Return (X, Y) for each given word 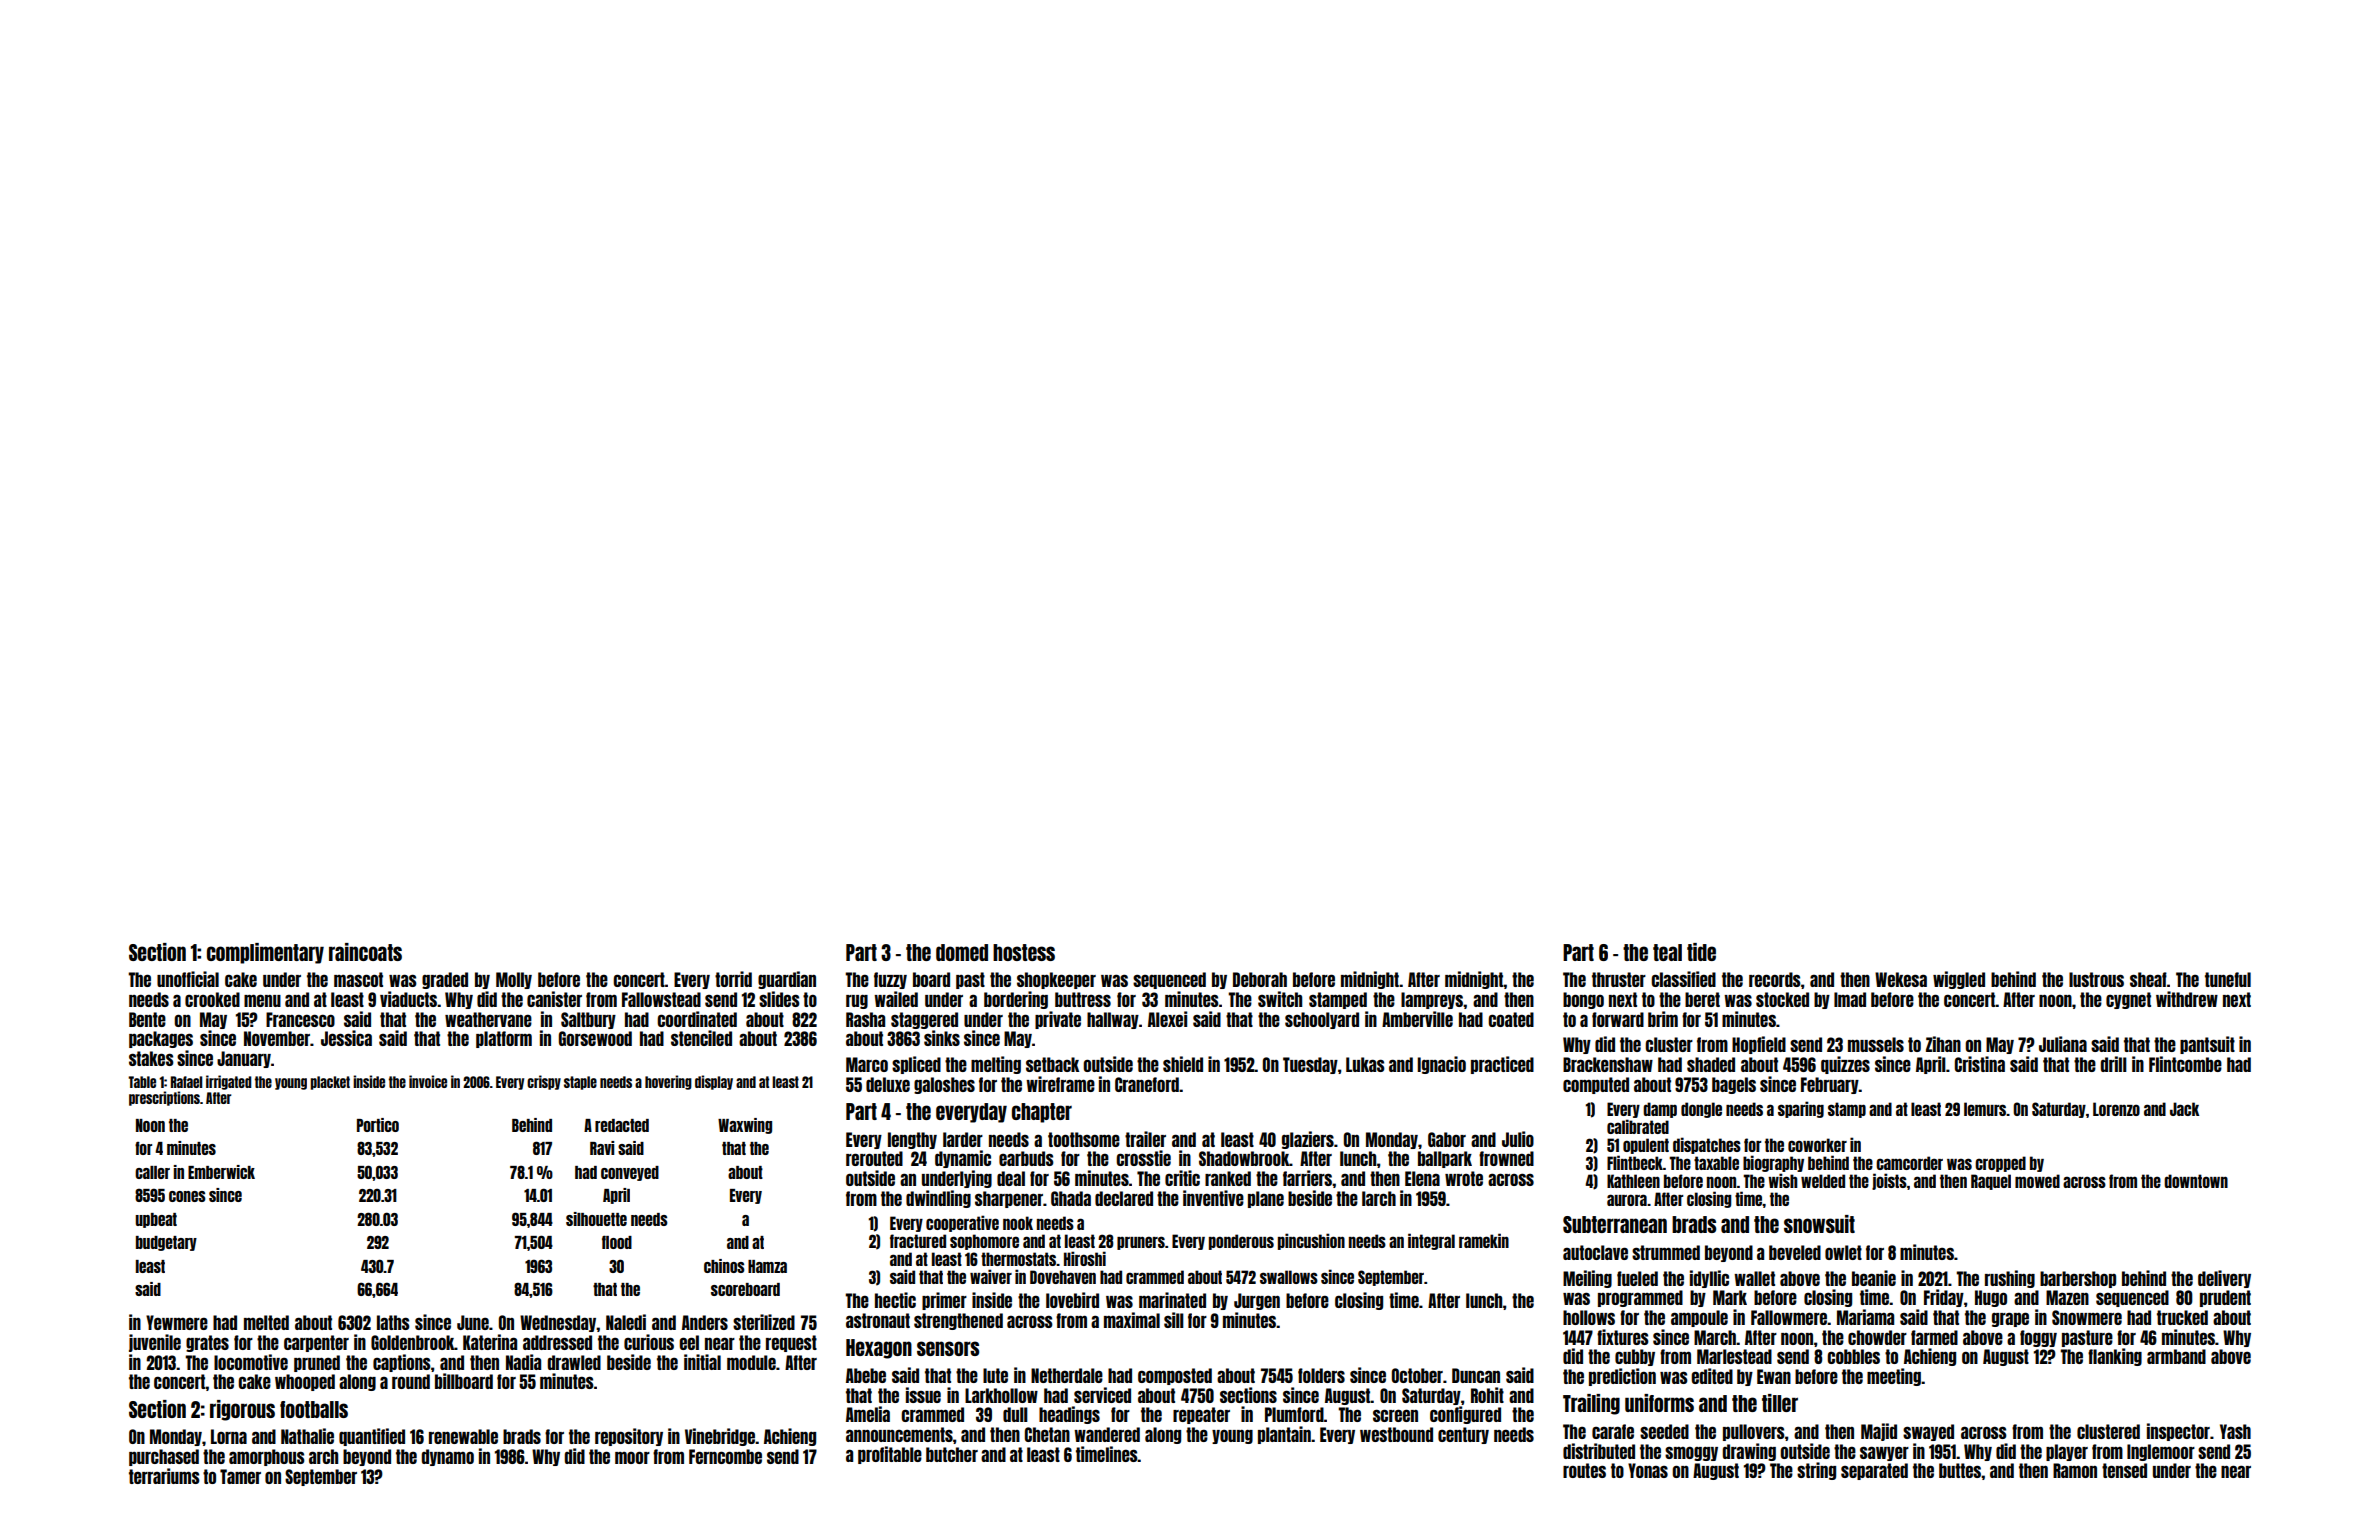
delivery (2224, 1279)
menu (262, 1000)
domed (962, 952)
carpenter (316, 1343)
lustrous (2096, 979)
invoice (428, 1081)
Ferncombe (725, 1456)
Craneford (1147, 1084)
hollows (1589, 1317)
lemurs (1985, 1109)
